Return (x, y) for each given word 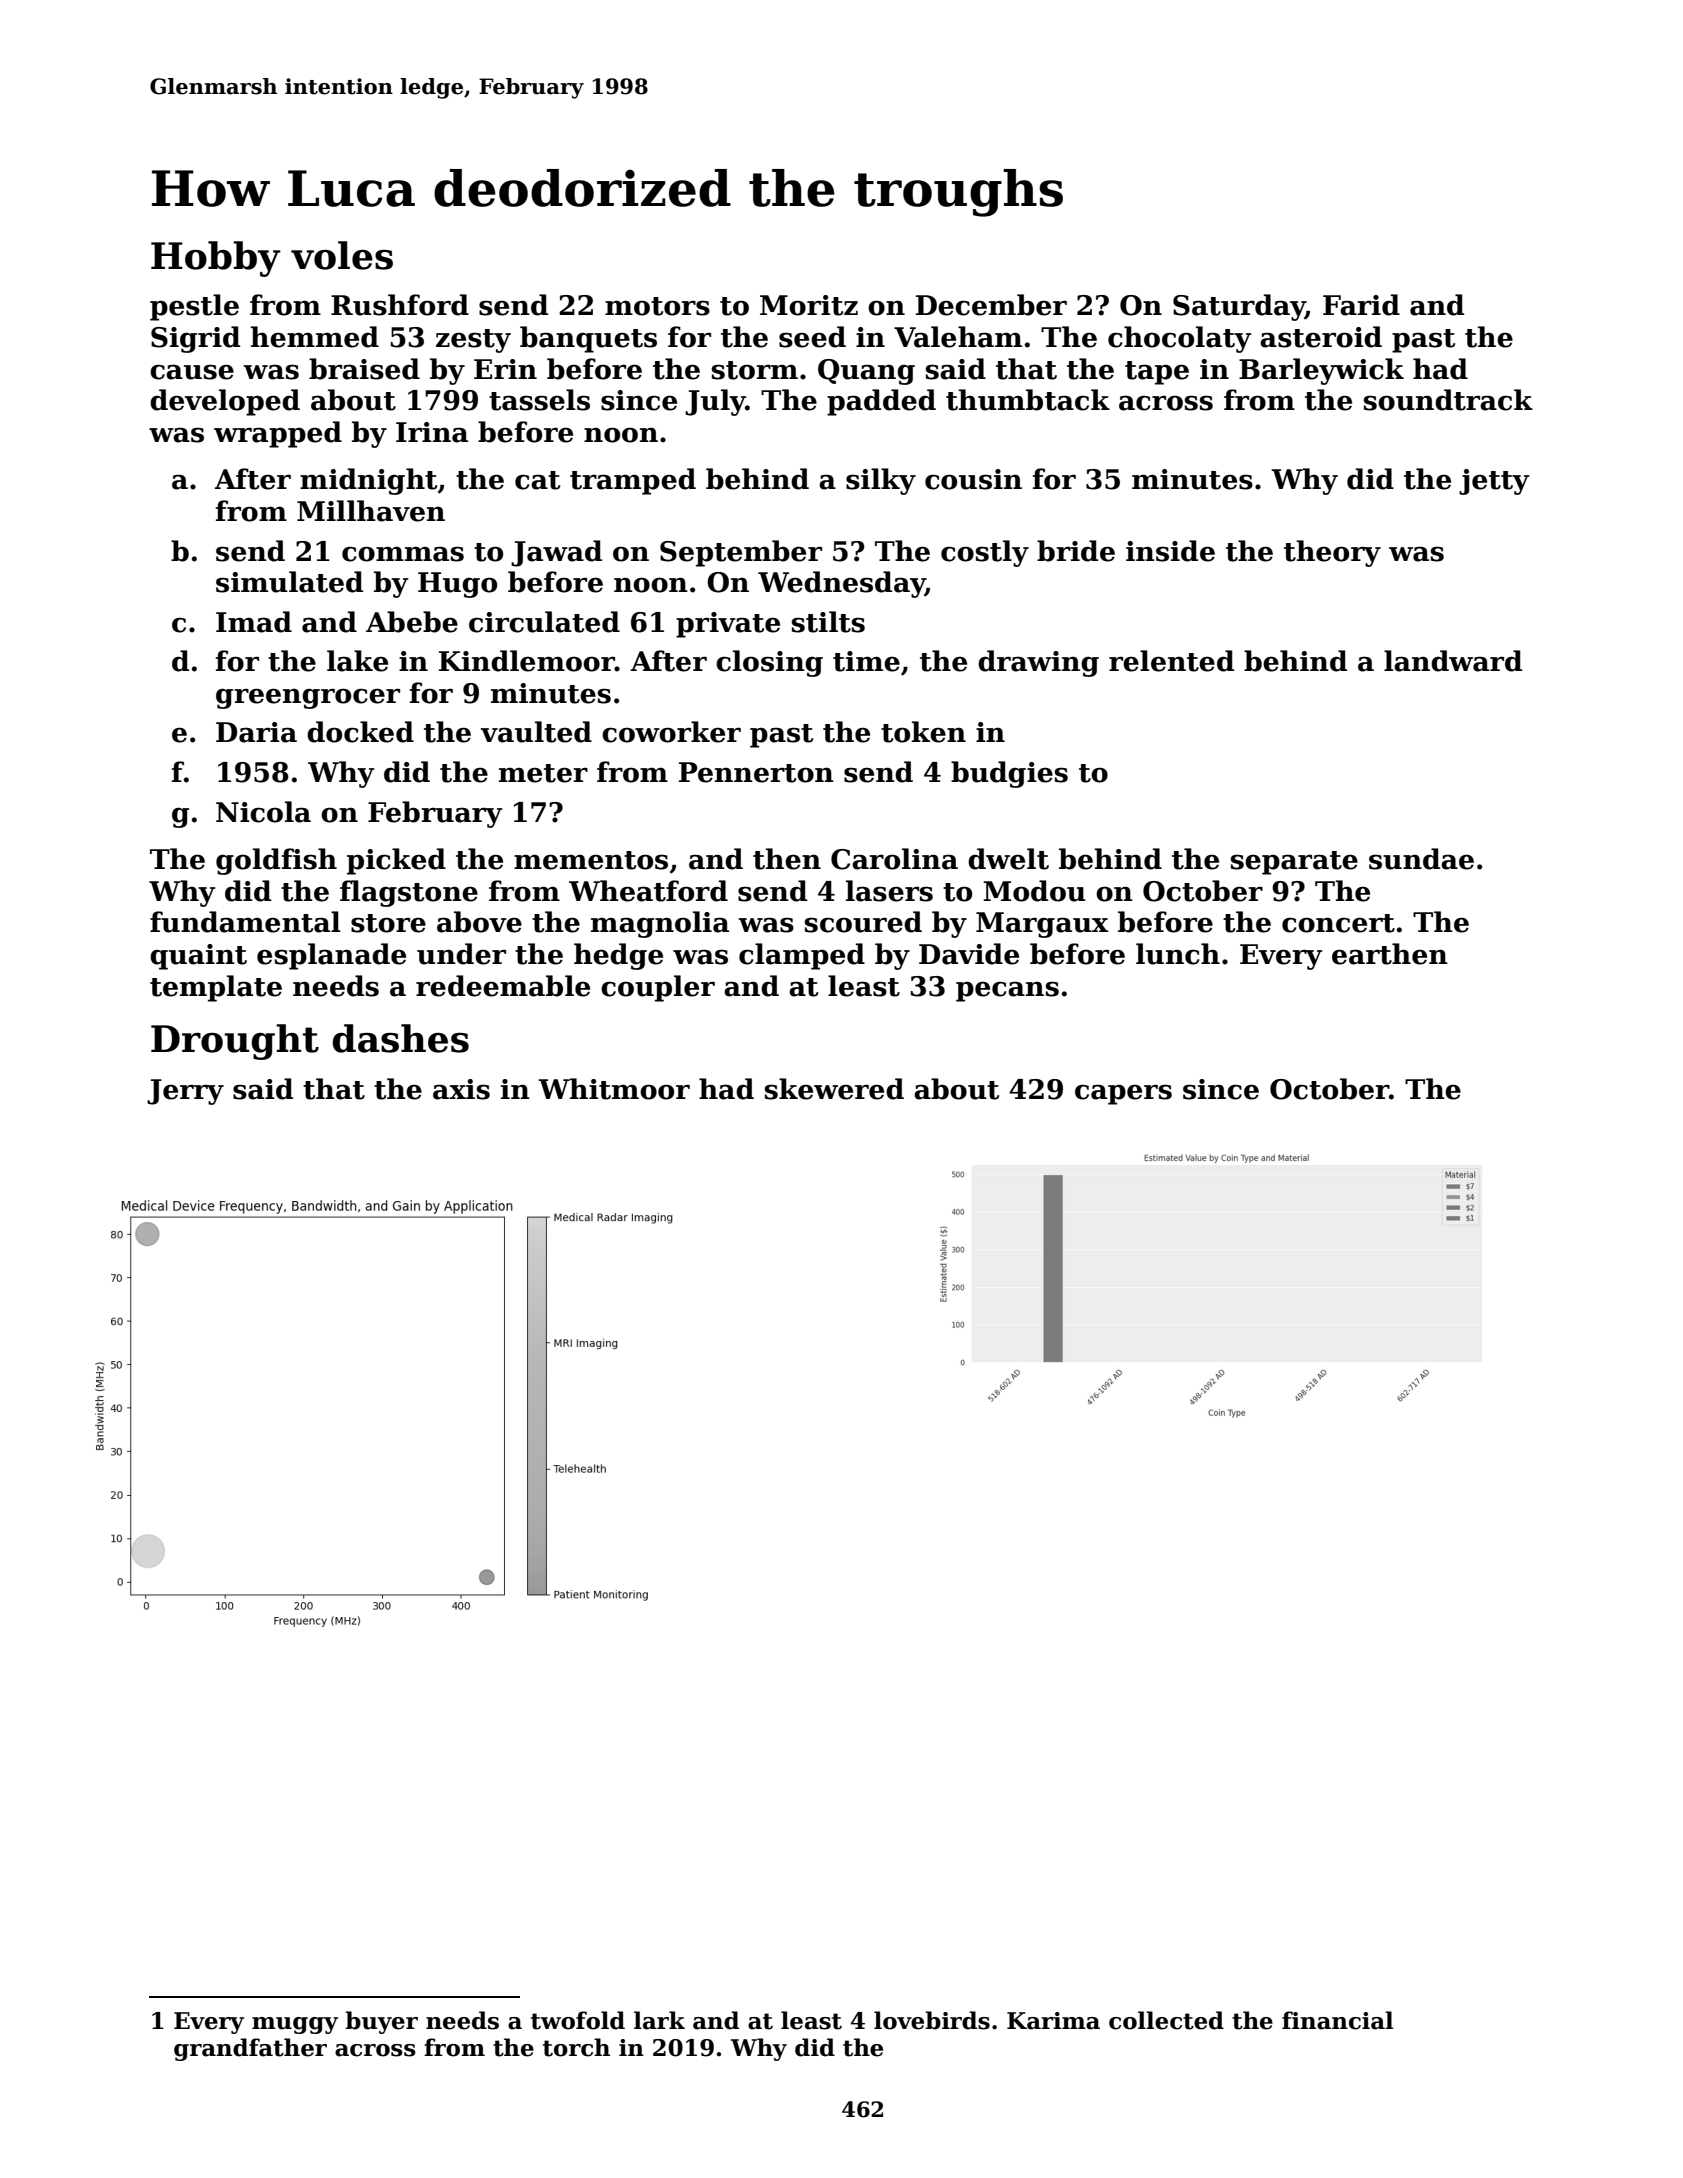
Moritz (809, 305)
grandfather (250, 2049)
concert (1338, 923)
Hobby (216, 259)
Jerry (185, 1092)
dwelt (1008, 859)
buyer (382, 2022)
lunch (1178, 954)
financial (1337, 2020)
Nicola (263, 812)
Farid (1361, 305)
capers (1123, 1094)
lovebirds (932, 2020)
